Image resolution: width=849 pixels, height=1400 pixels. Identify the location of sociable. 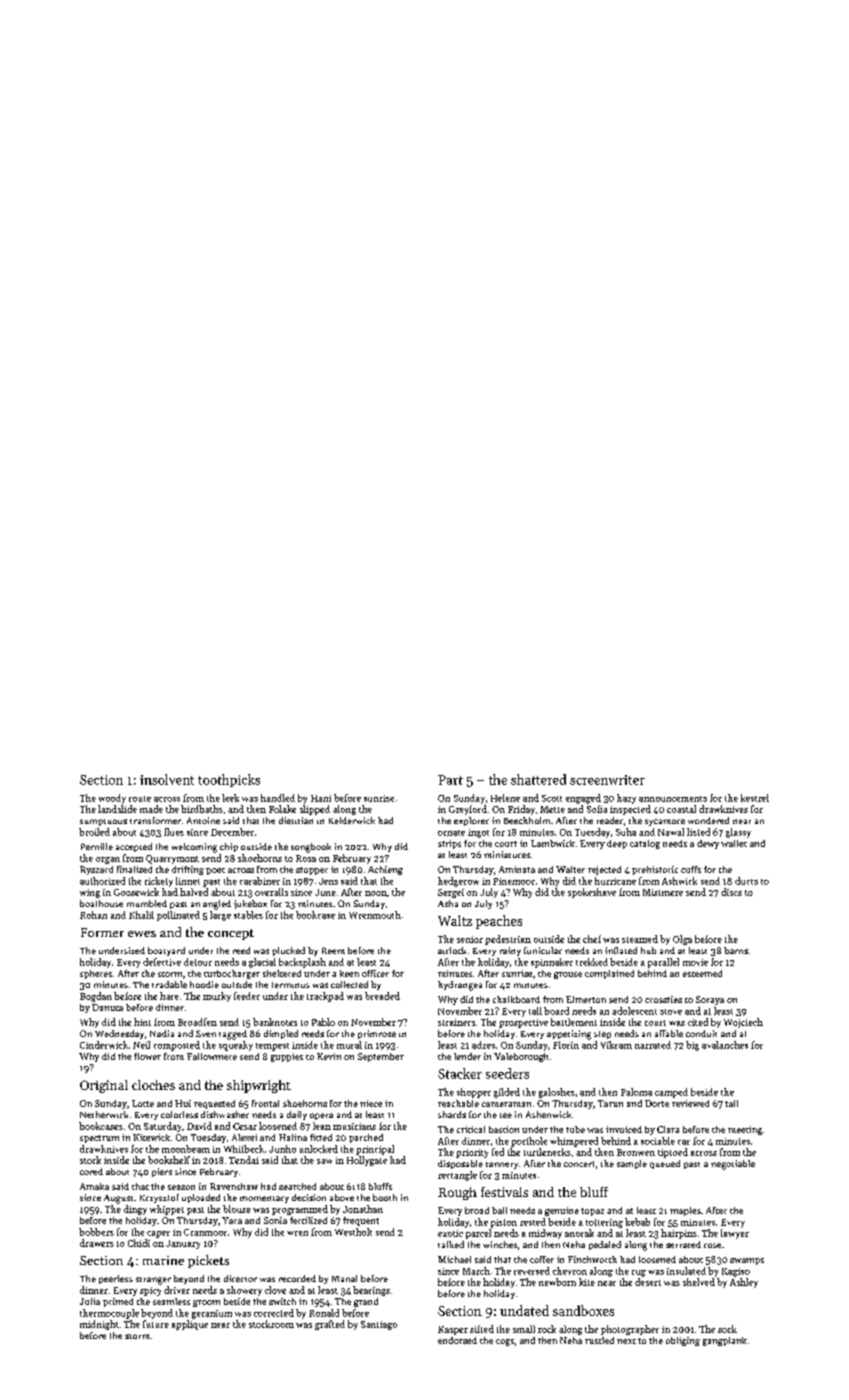
(658, 1141).
